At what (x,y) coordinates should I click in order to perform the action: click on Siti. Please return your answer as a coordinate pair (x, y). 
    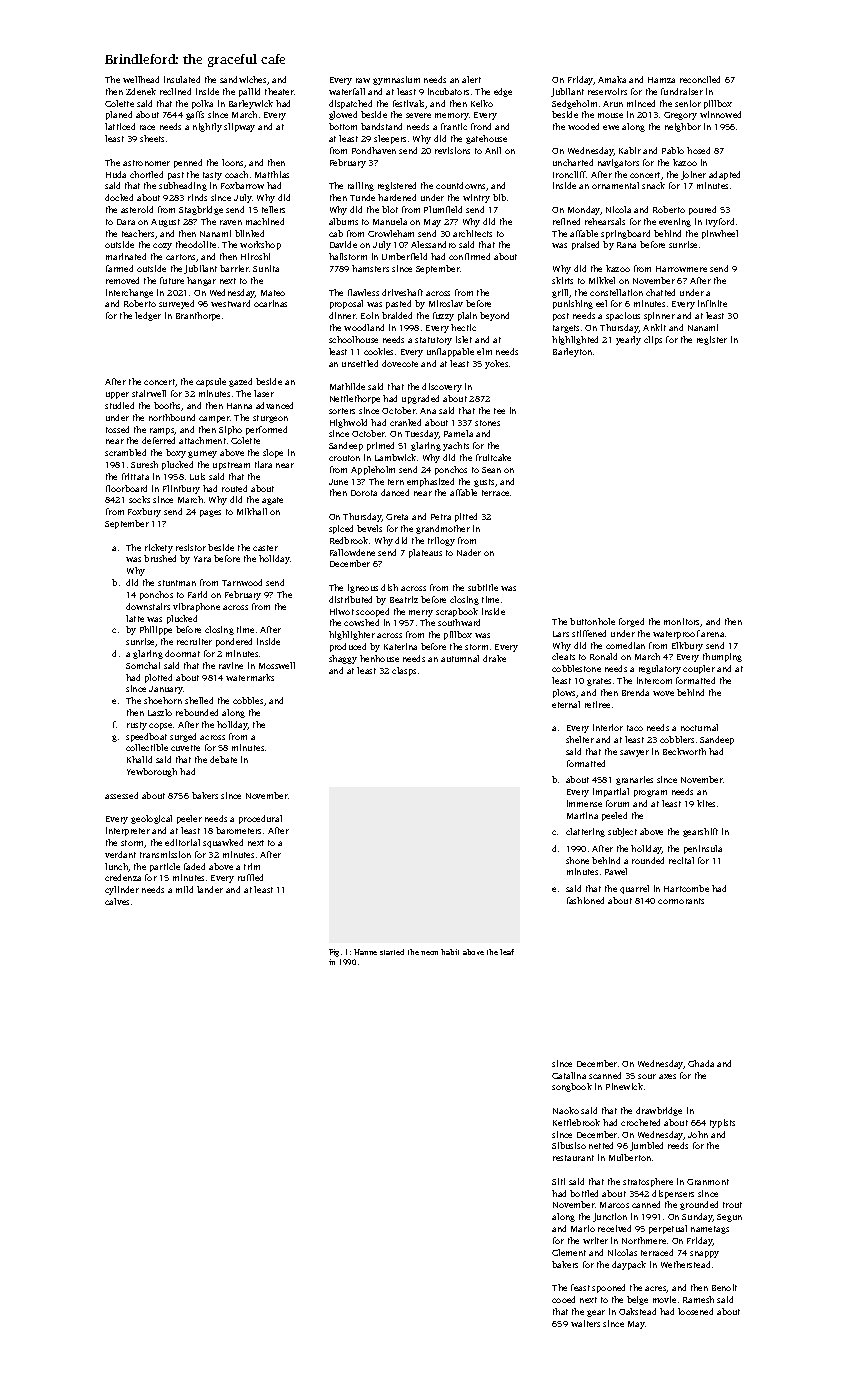
    Looking at the image, I should click on (558, 1181).
